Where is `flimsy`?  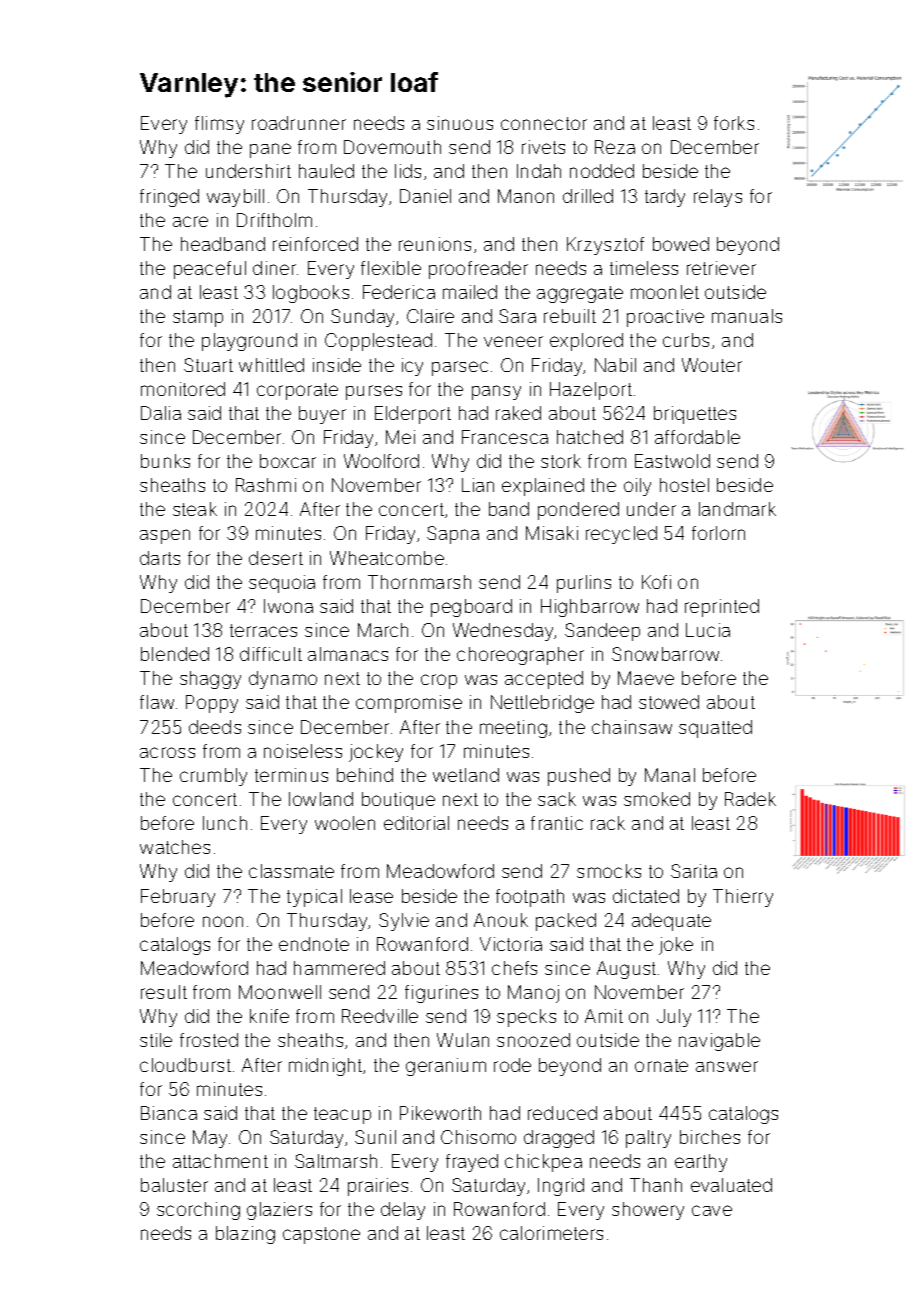 flimsy is located at coordinates (219, 125).
